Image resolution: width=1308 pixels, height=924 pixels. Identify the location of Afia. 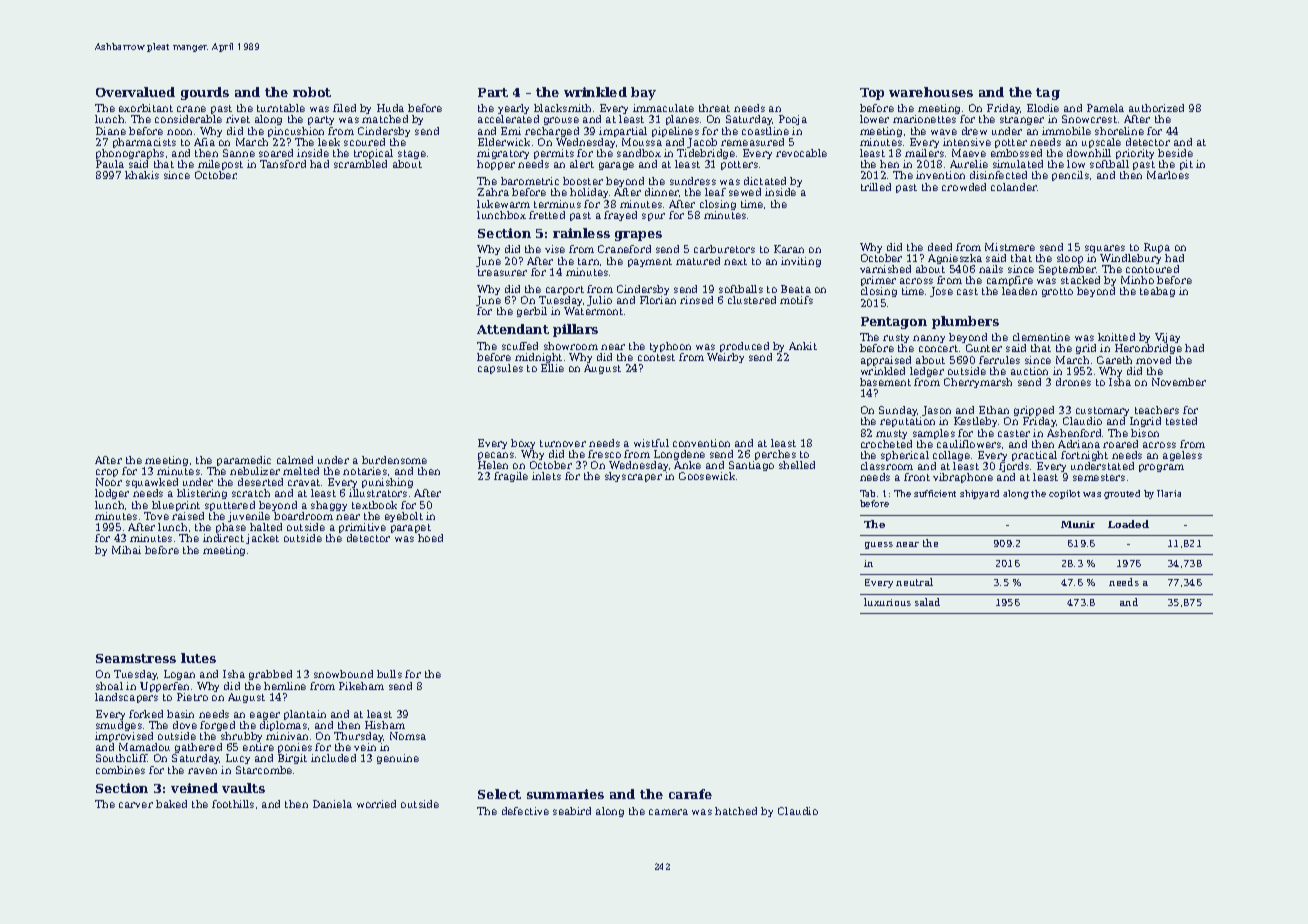
(204, 142).
